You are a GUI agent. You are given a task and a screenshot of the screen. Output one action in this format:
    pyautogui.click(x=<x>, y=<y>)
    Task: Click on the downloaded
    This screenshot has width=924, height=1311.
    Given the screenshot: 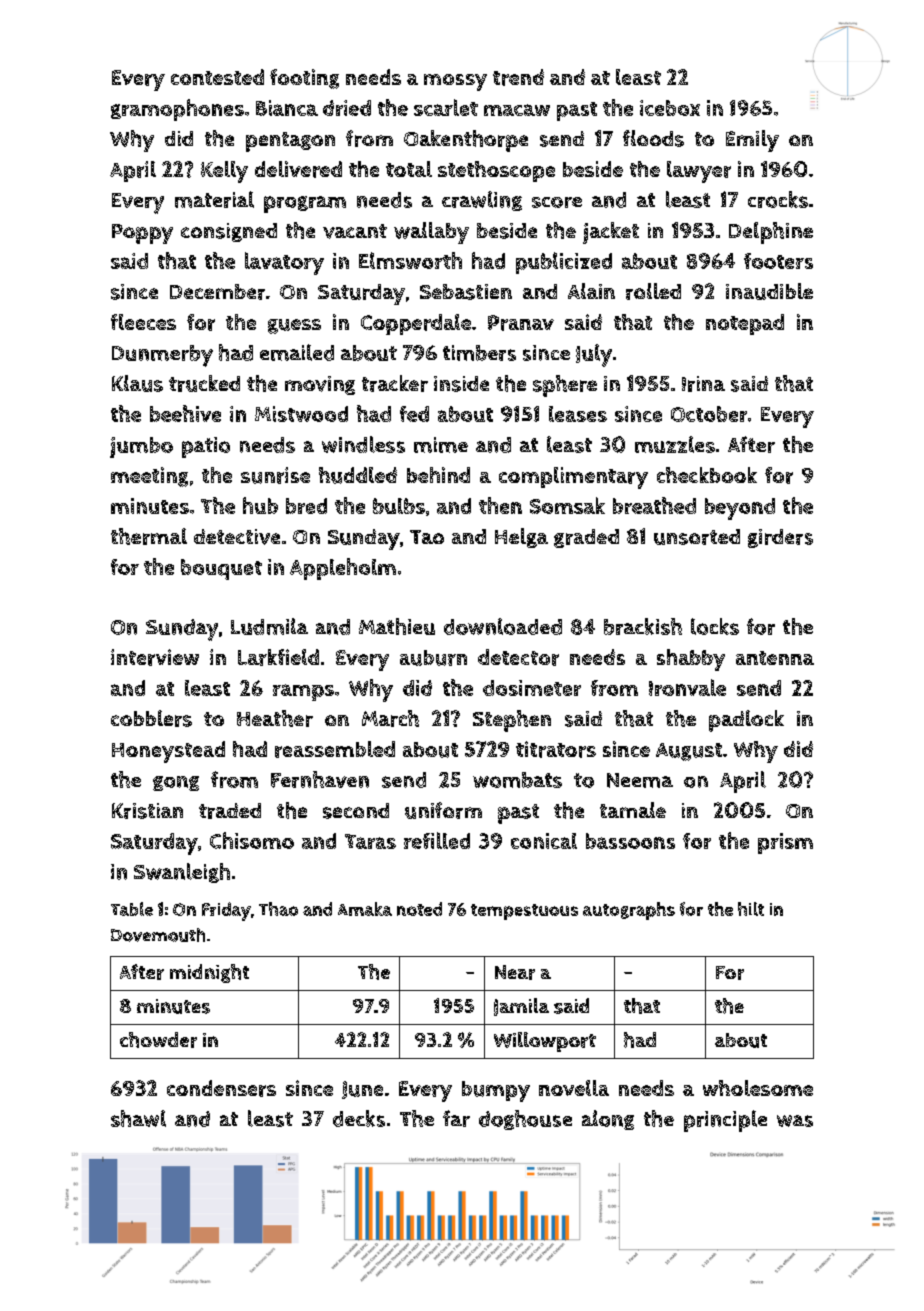 What is the action you would take?
    pyautogui.click(x=503, y=626)
